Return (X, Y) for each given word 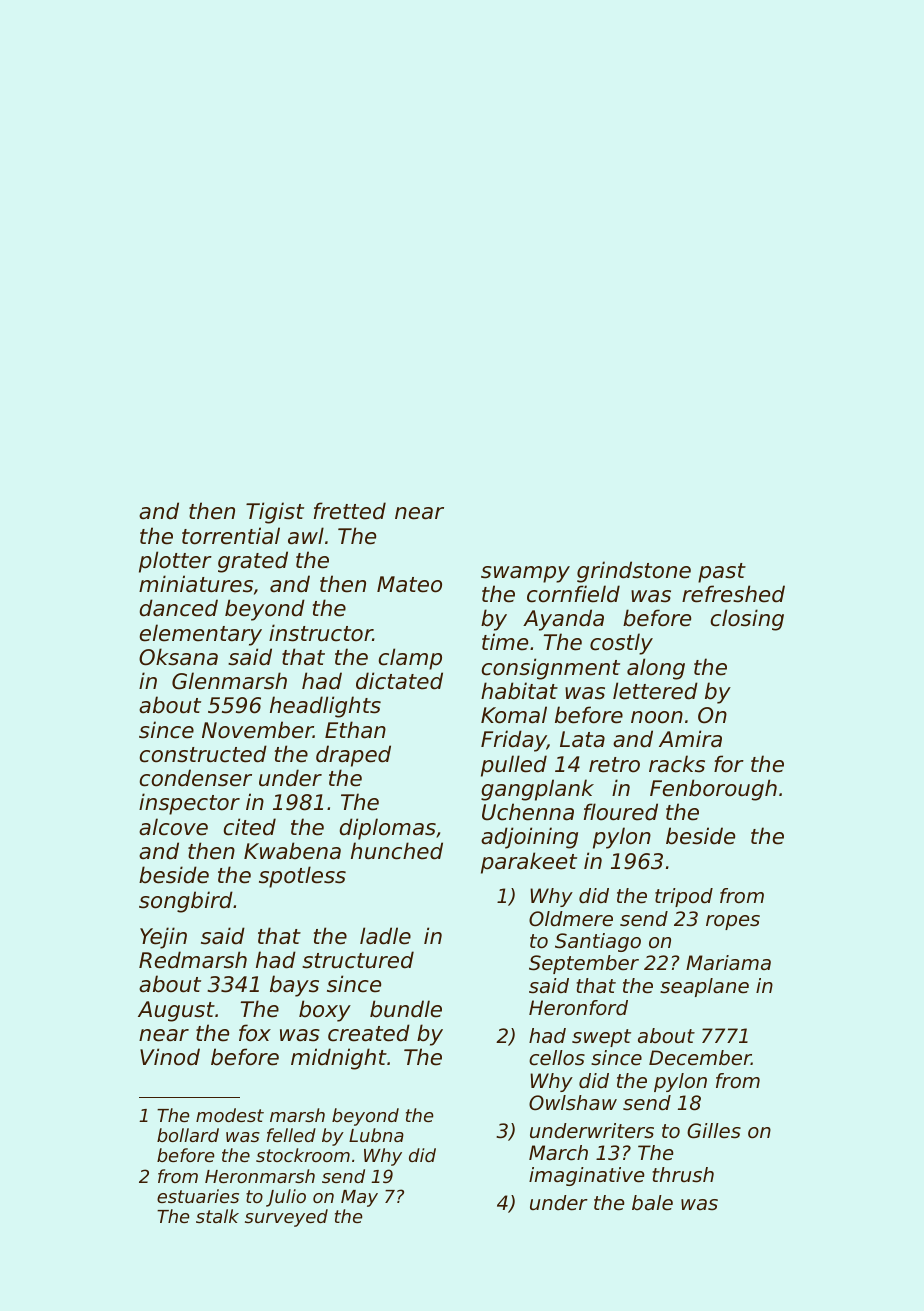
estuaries (198, 1196)
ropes (733, 922)
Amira (690, 739)
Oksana (178, 657)
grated (253, 562)
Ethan (355, 730)
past (722, 573)
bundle (406, 1009)
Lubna (376, 1135)
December (700, 1058)
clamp (410, 659)
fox (255, 1033)
